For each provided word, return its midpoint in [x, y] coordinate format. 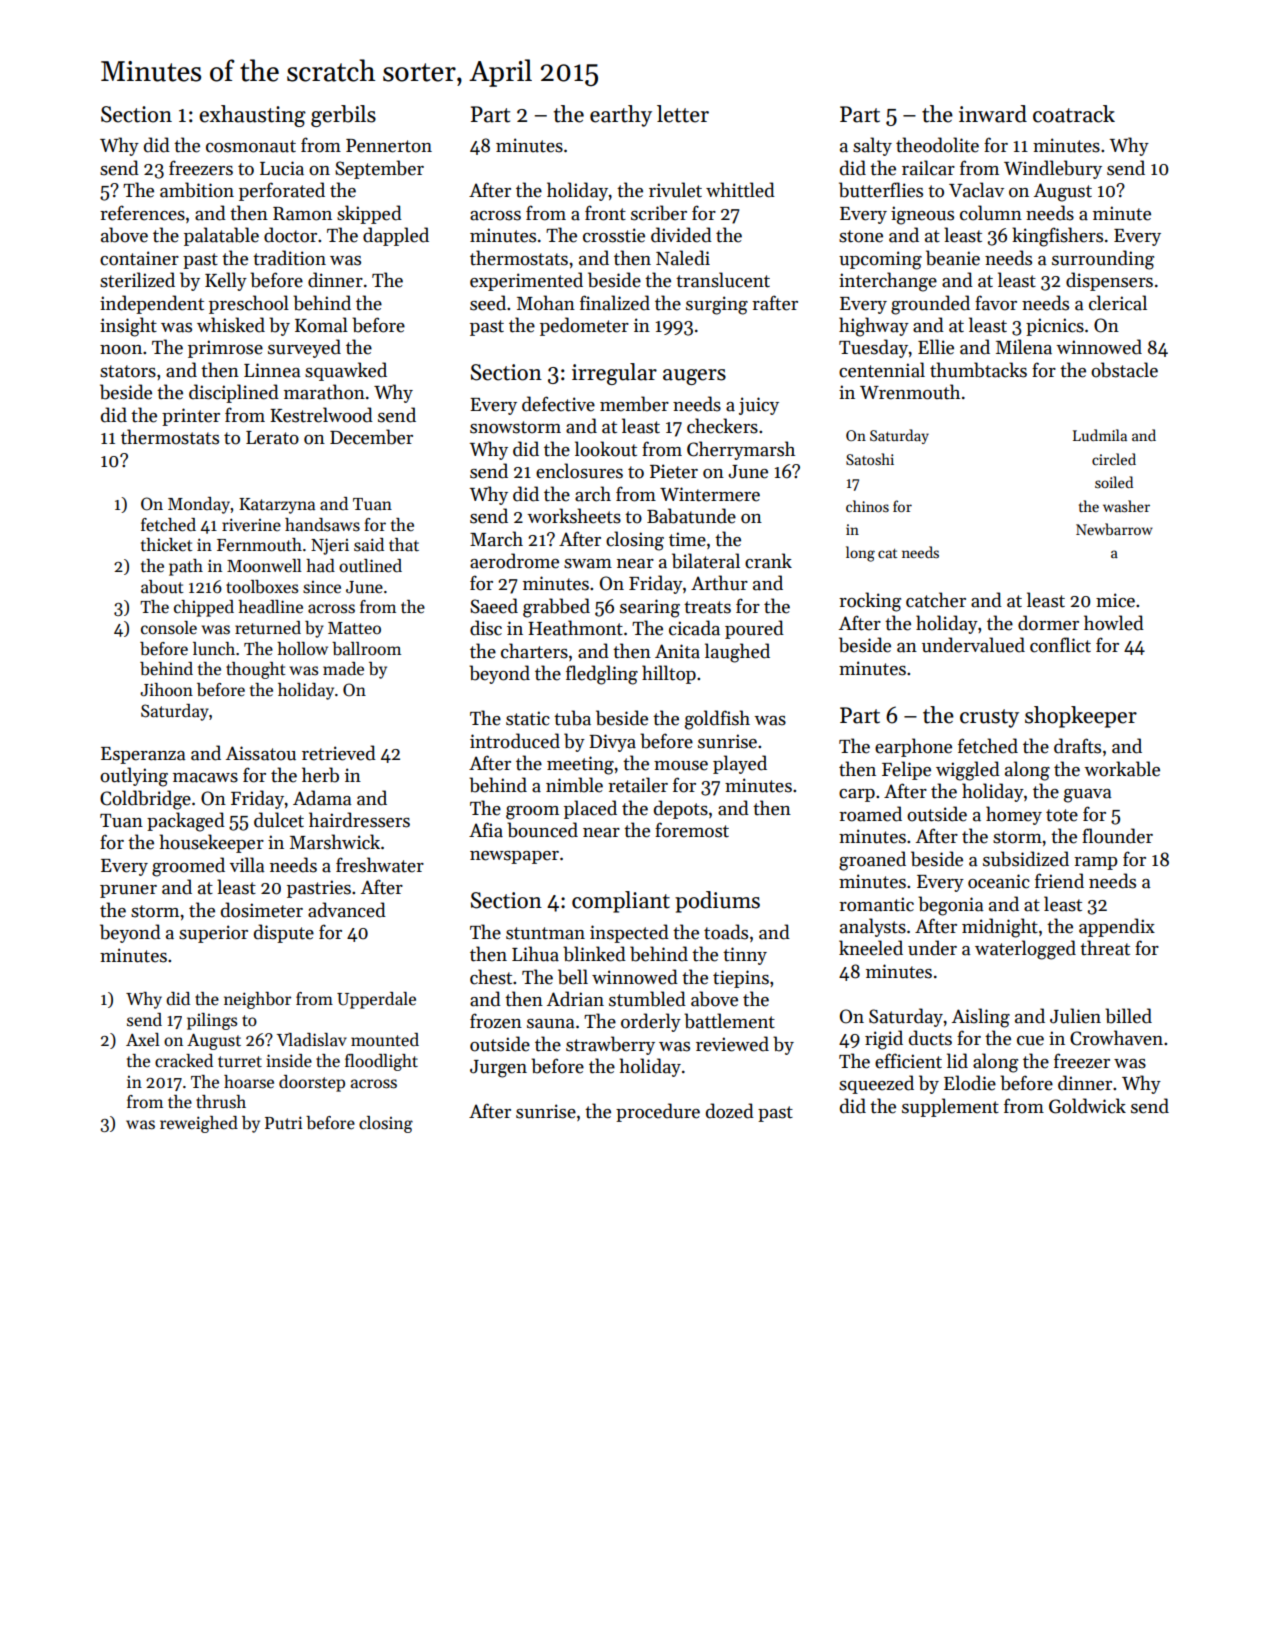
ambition [197, 190]
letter [683, 114]
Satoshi [870, 459]
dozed [730, 1111]
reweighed [199, 1124]
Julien [1075, 1016]
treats [707, 607]
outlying [134, 777]
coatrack [1074, 114]
